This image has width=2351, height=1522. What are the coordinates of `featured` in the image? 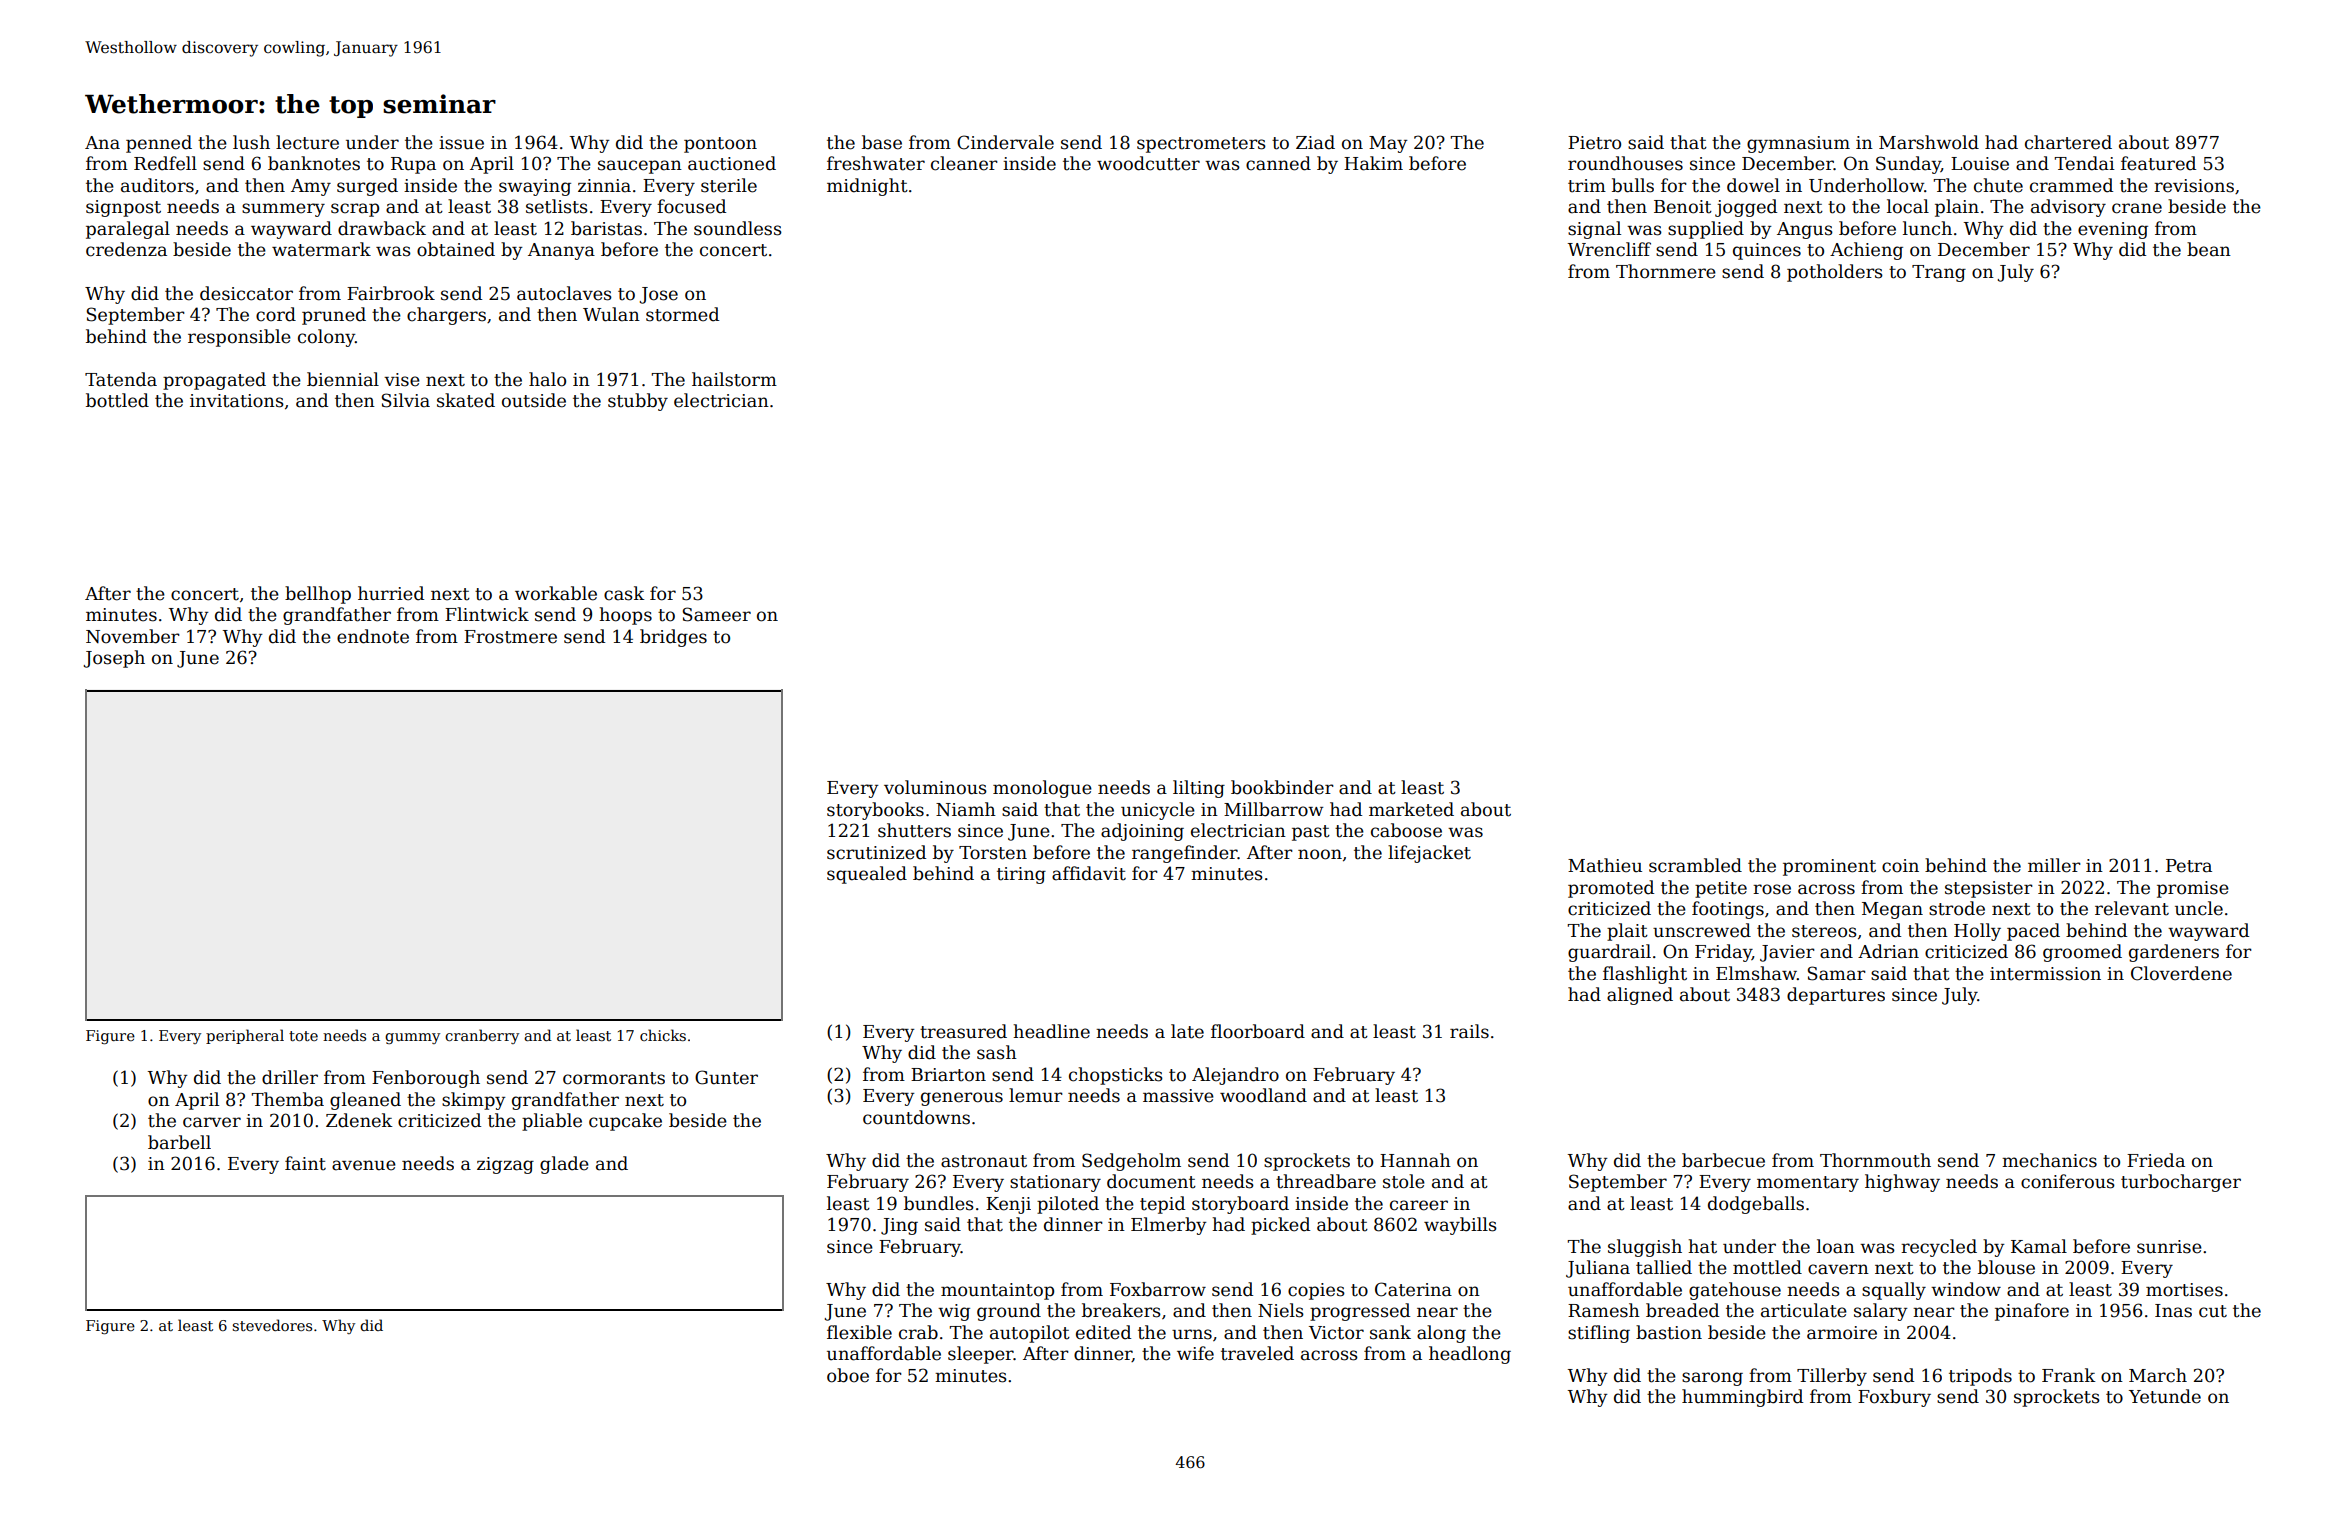 It's located at (2158, 163).
